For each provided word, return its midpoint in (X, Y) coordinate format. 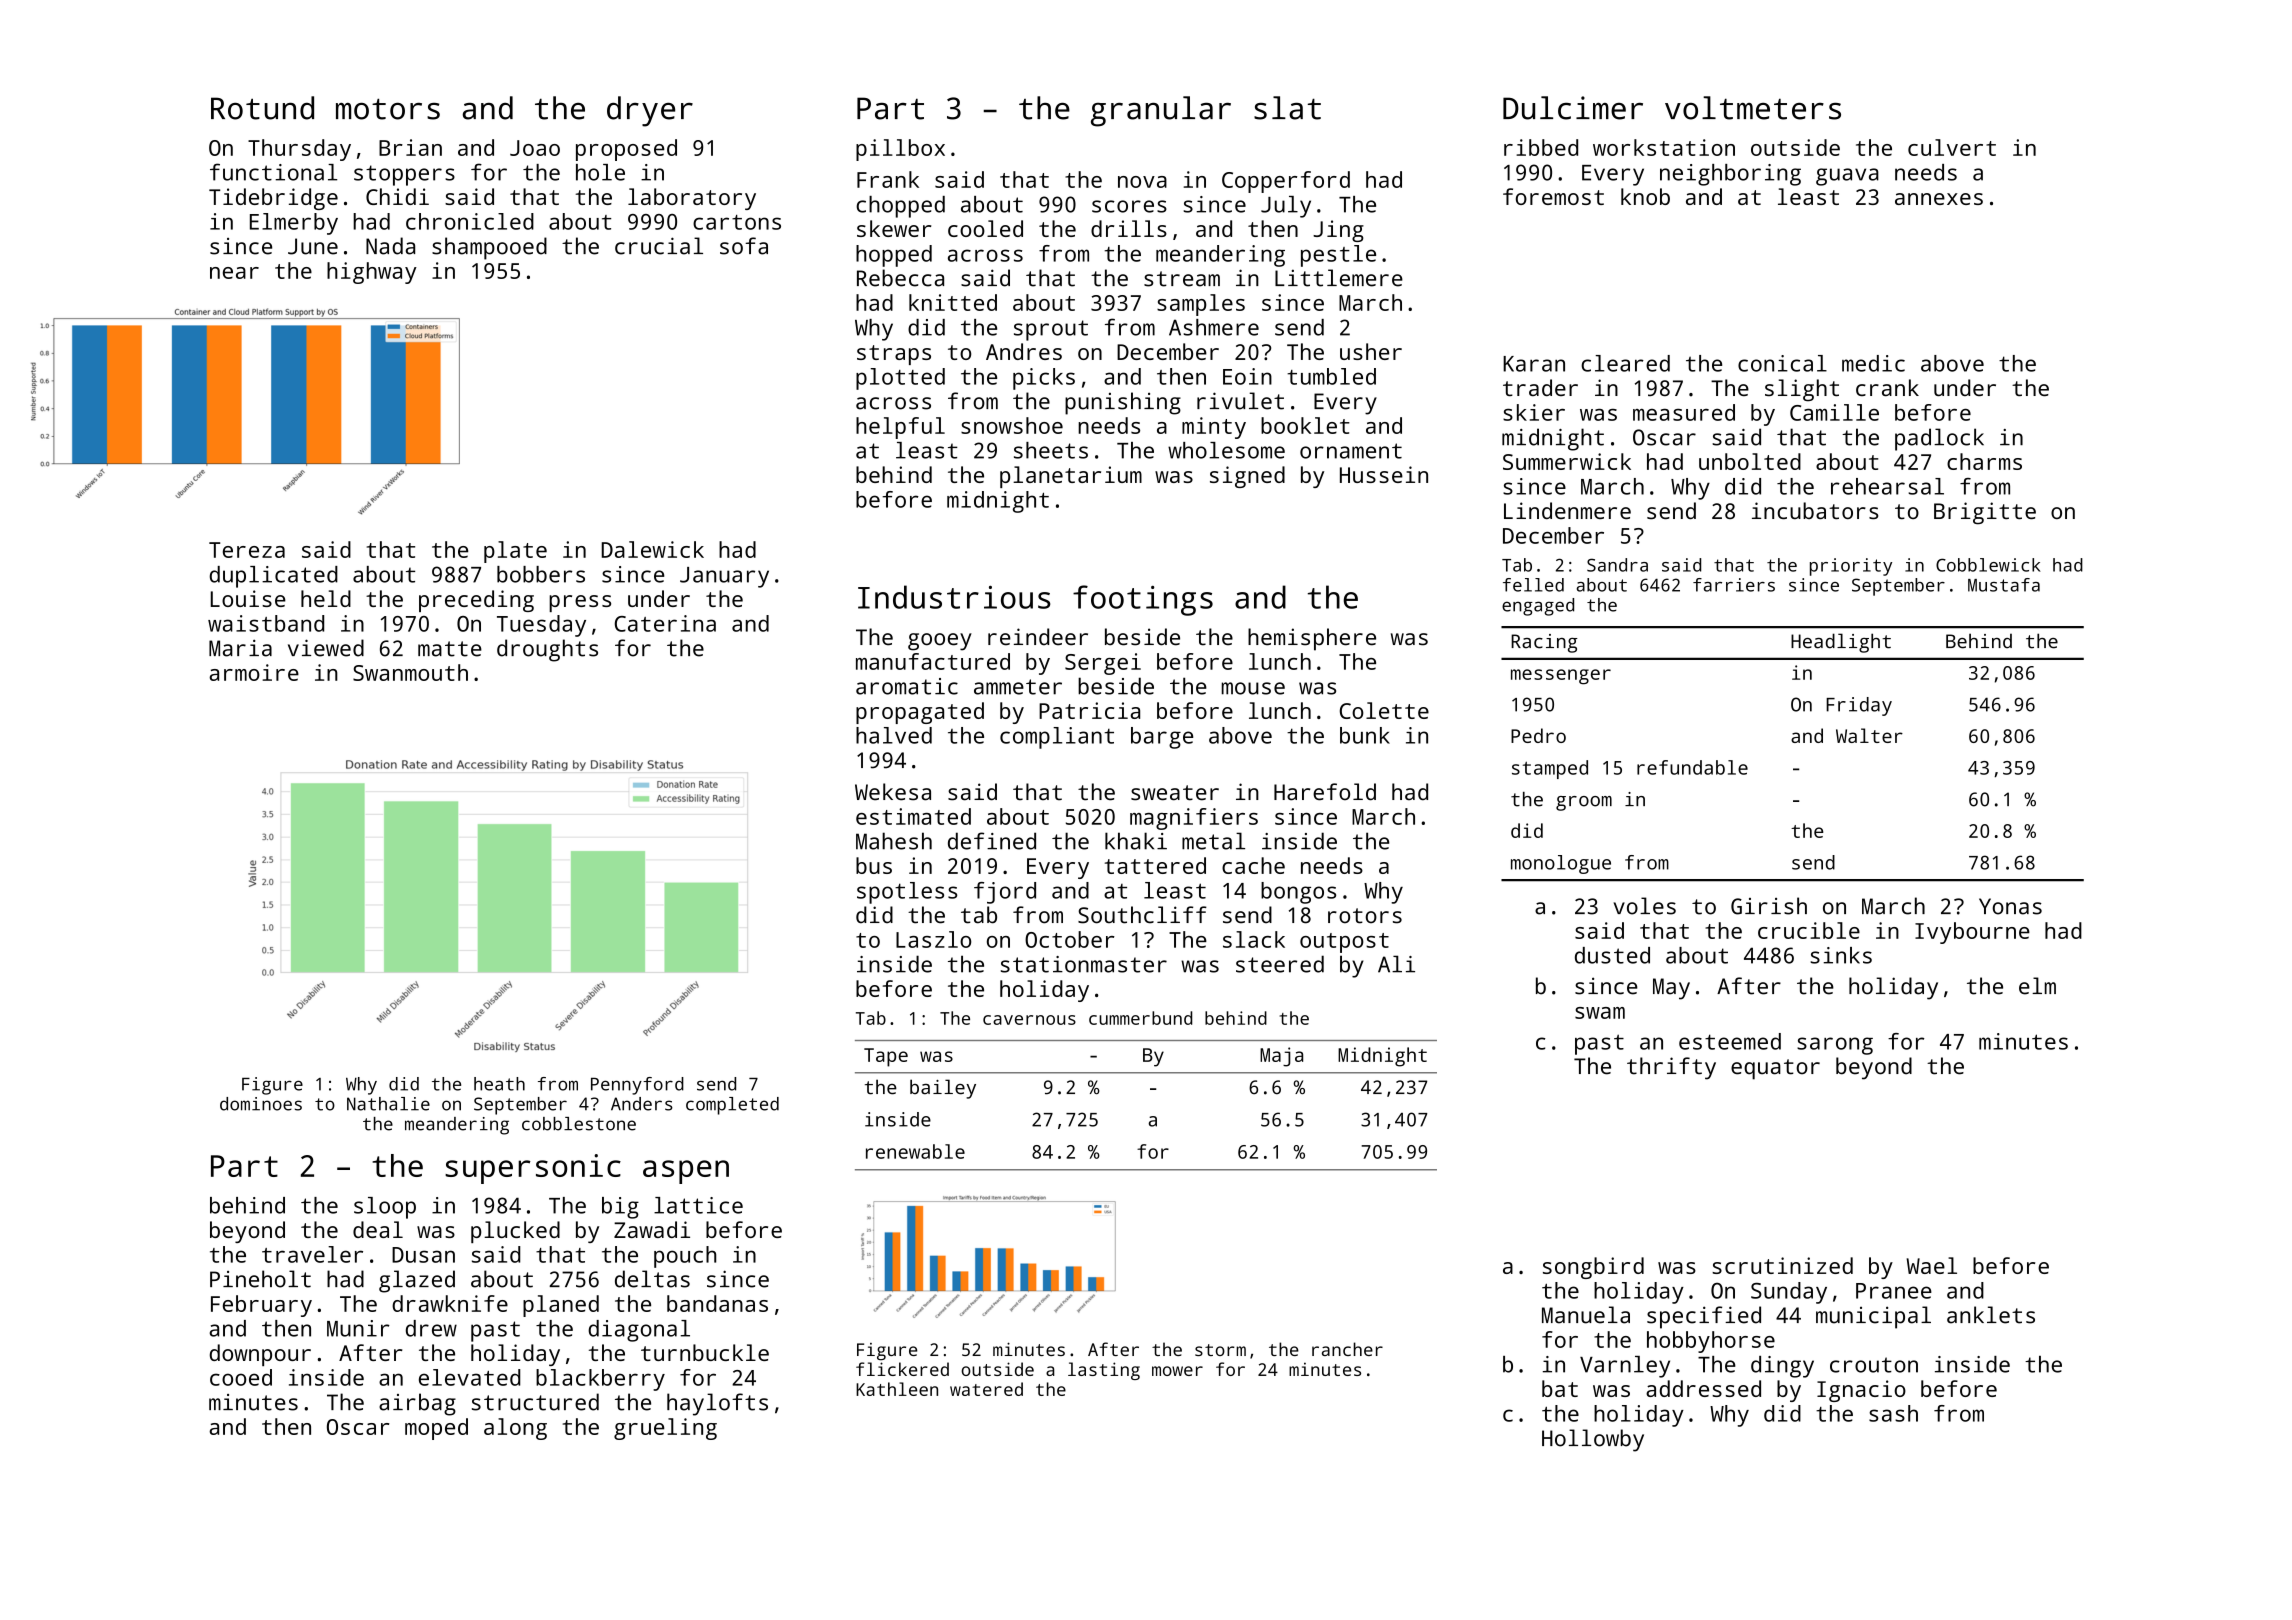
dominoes (261, 1104)
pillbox (900, 150)
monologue (1561, 864)
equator (1775, 1069)
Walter (1869, 735)
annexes (1939, 199)
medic (1873, 363)
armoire (254, 672)
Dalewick (653, 549)
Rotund (262, 108)
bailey (943, 1089)
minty (1214, 428)
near (234, 273)
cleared (1625, 363)
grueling (665, 1429)
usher (1371, 351)
